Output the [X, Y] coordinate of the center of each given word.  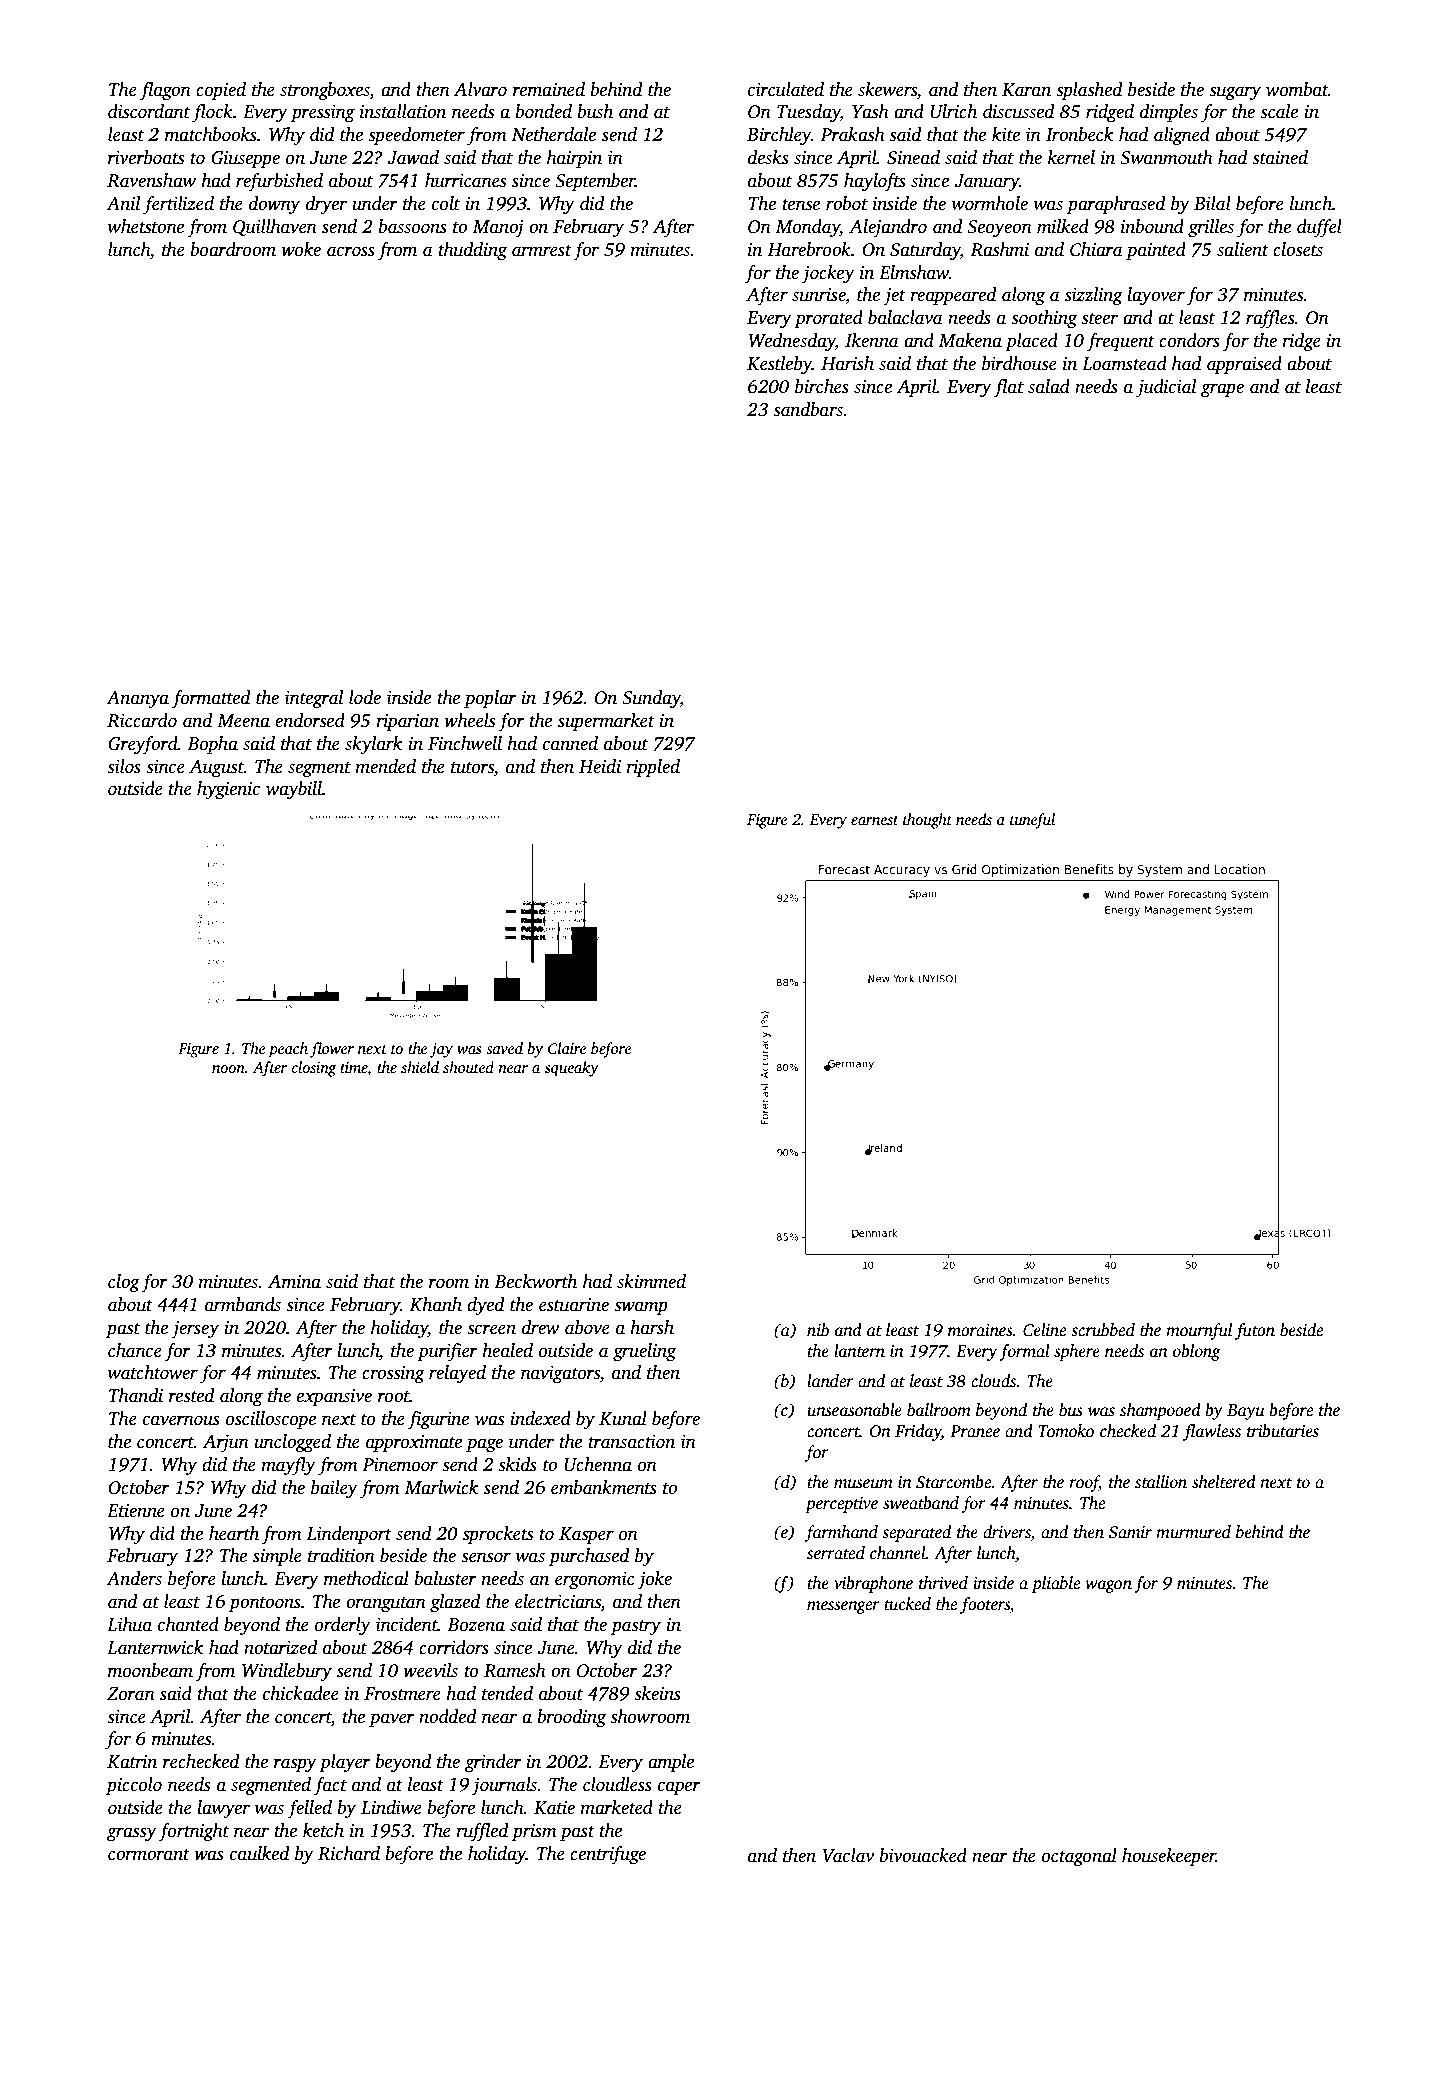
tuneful [1032, 821]
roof [1084, 1483]
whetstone [146, 226]
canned [570, 743]
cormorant [149, 1855]
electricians [558, 1602]
